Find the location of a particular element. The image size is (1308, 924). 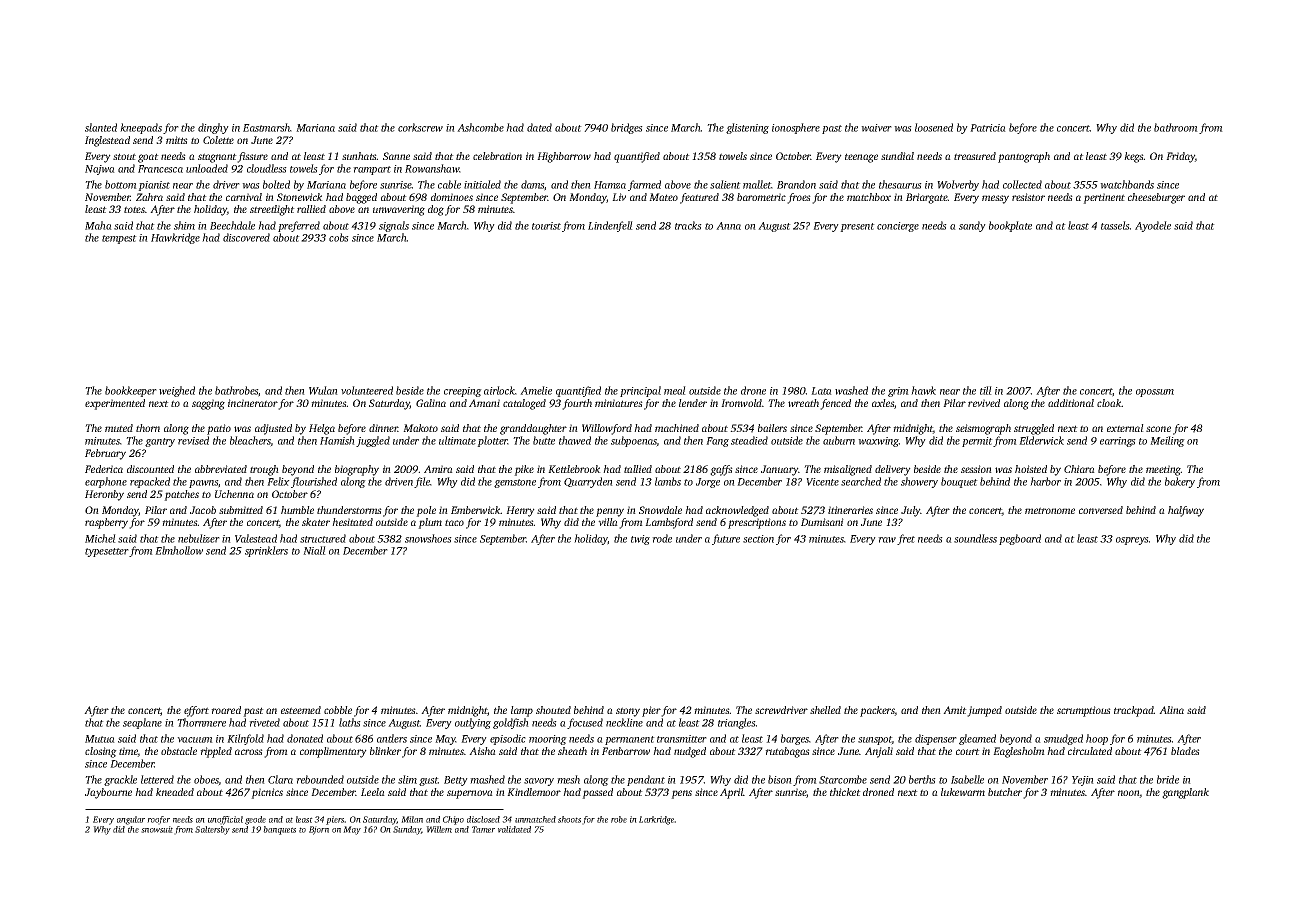

ospreys is located at coordinates (1132, 541).
